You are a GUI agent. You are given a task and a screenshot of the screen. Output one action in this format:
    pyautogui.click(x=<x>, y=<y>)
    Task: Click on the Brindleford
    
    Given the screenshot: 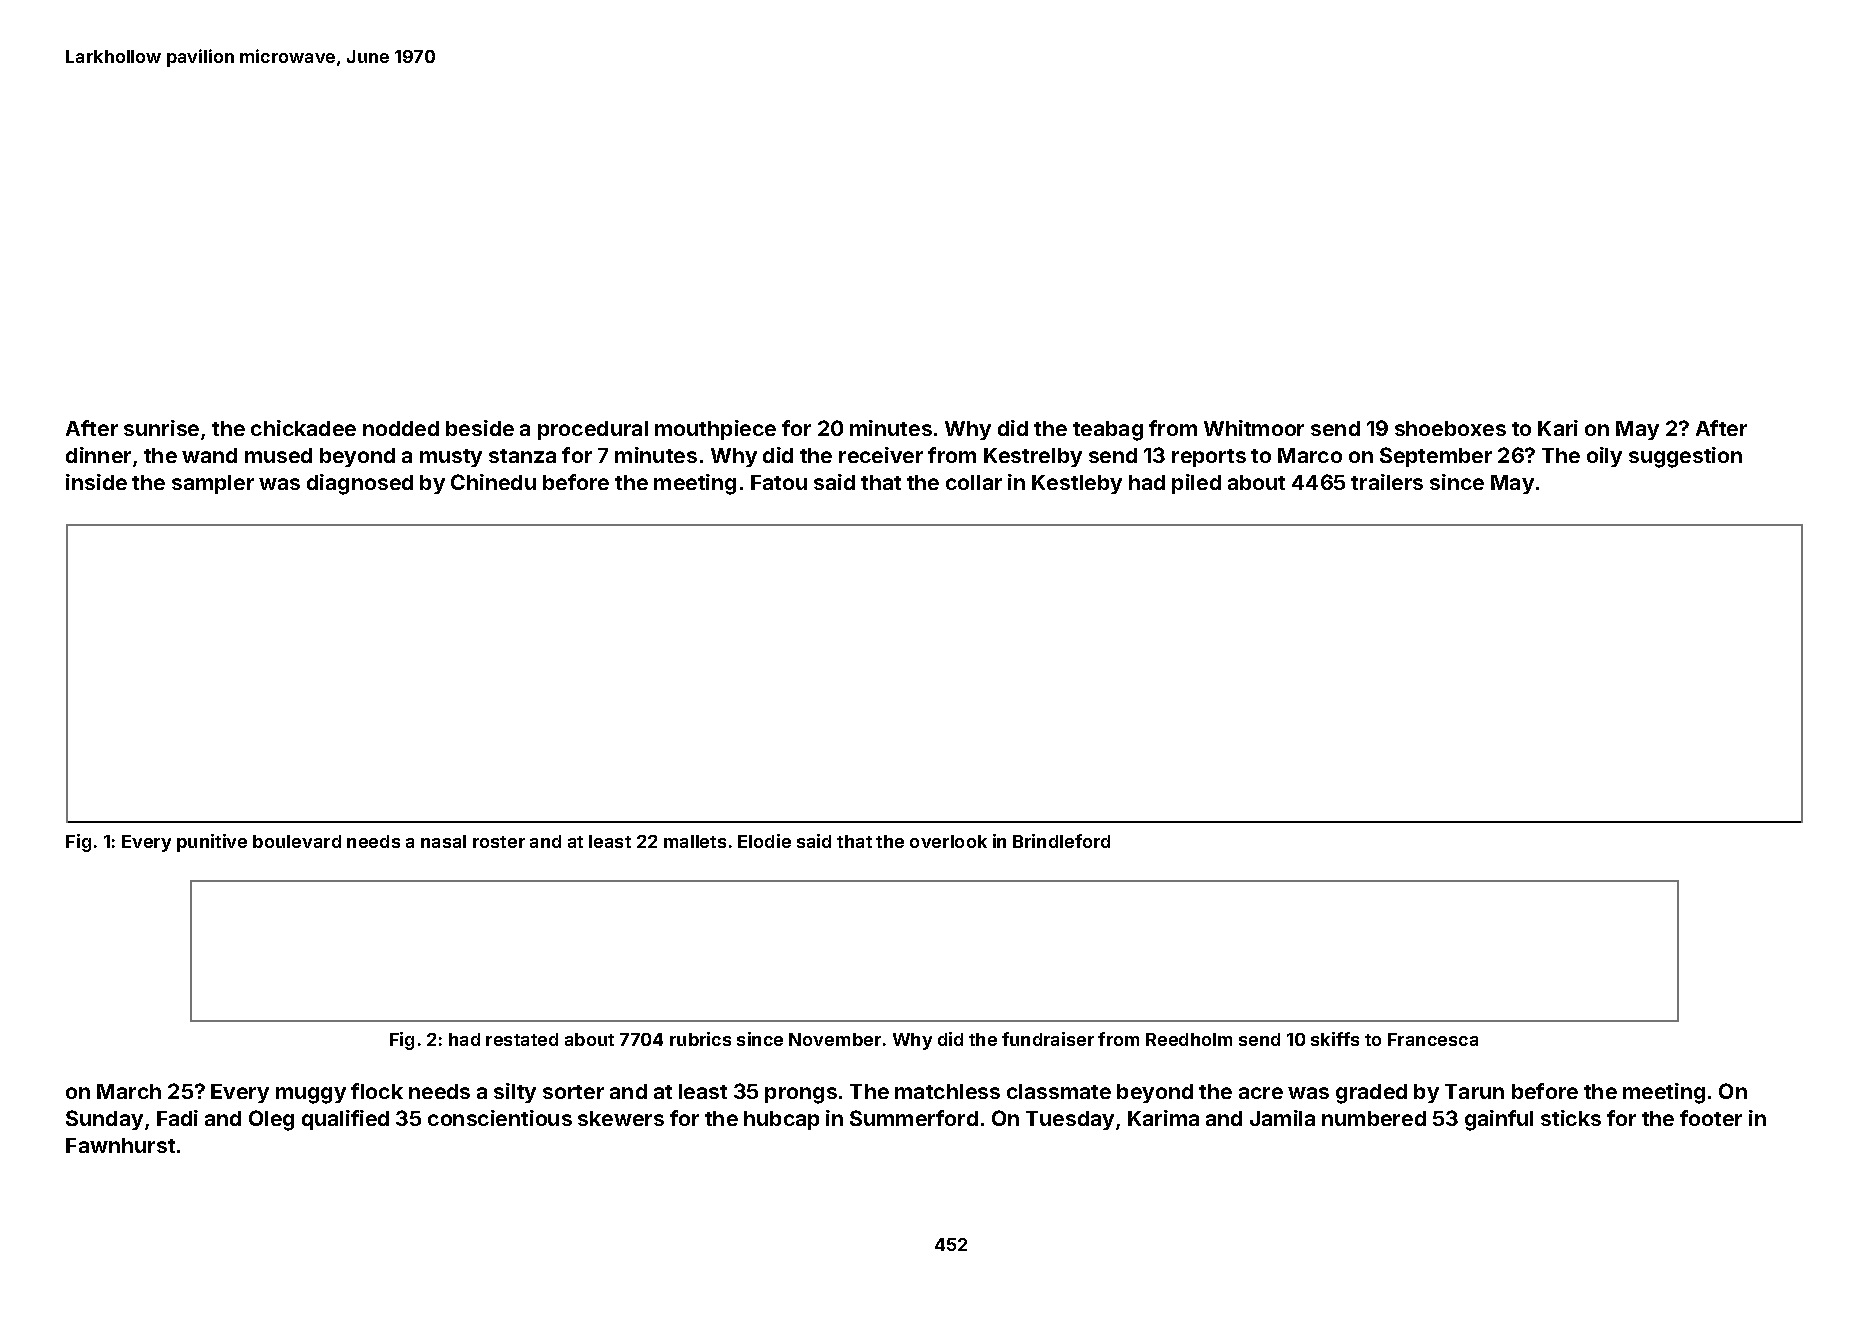 What is the action you would take?
    pyautogui.click(x=1061, y=841)
